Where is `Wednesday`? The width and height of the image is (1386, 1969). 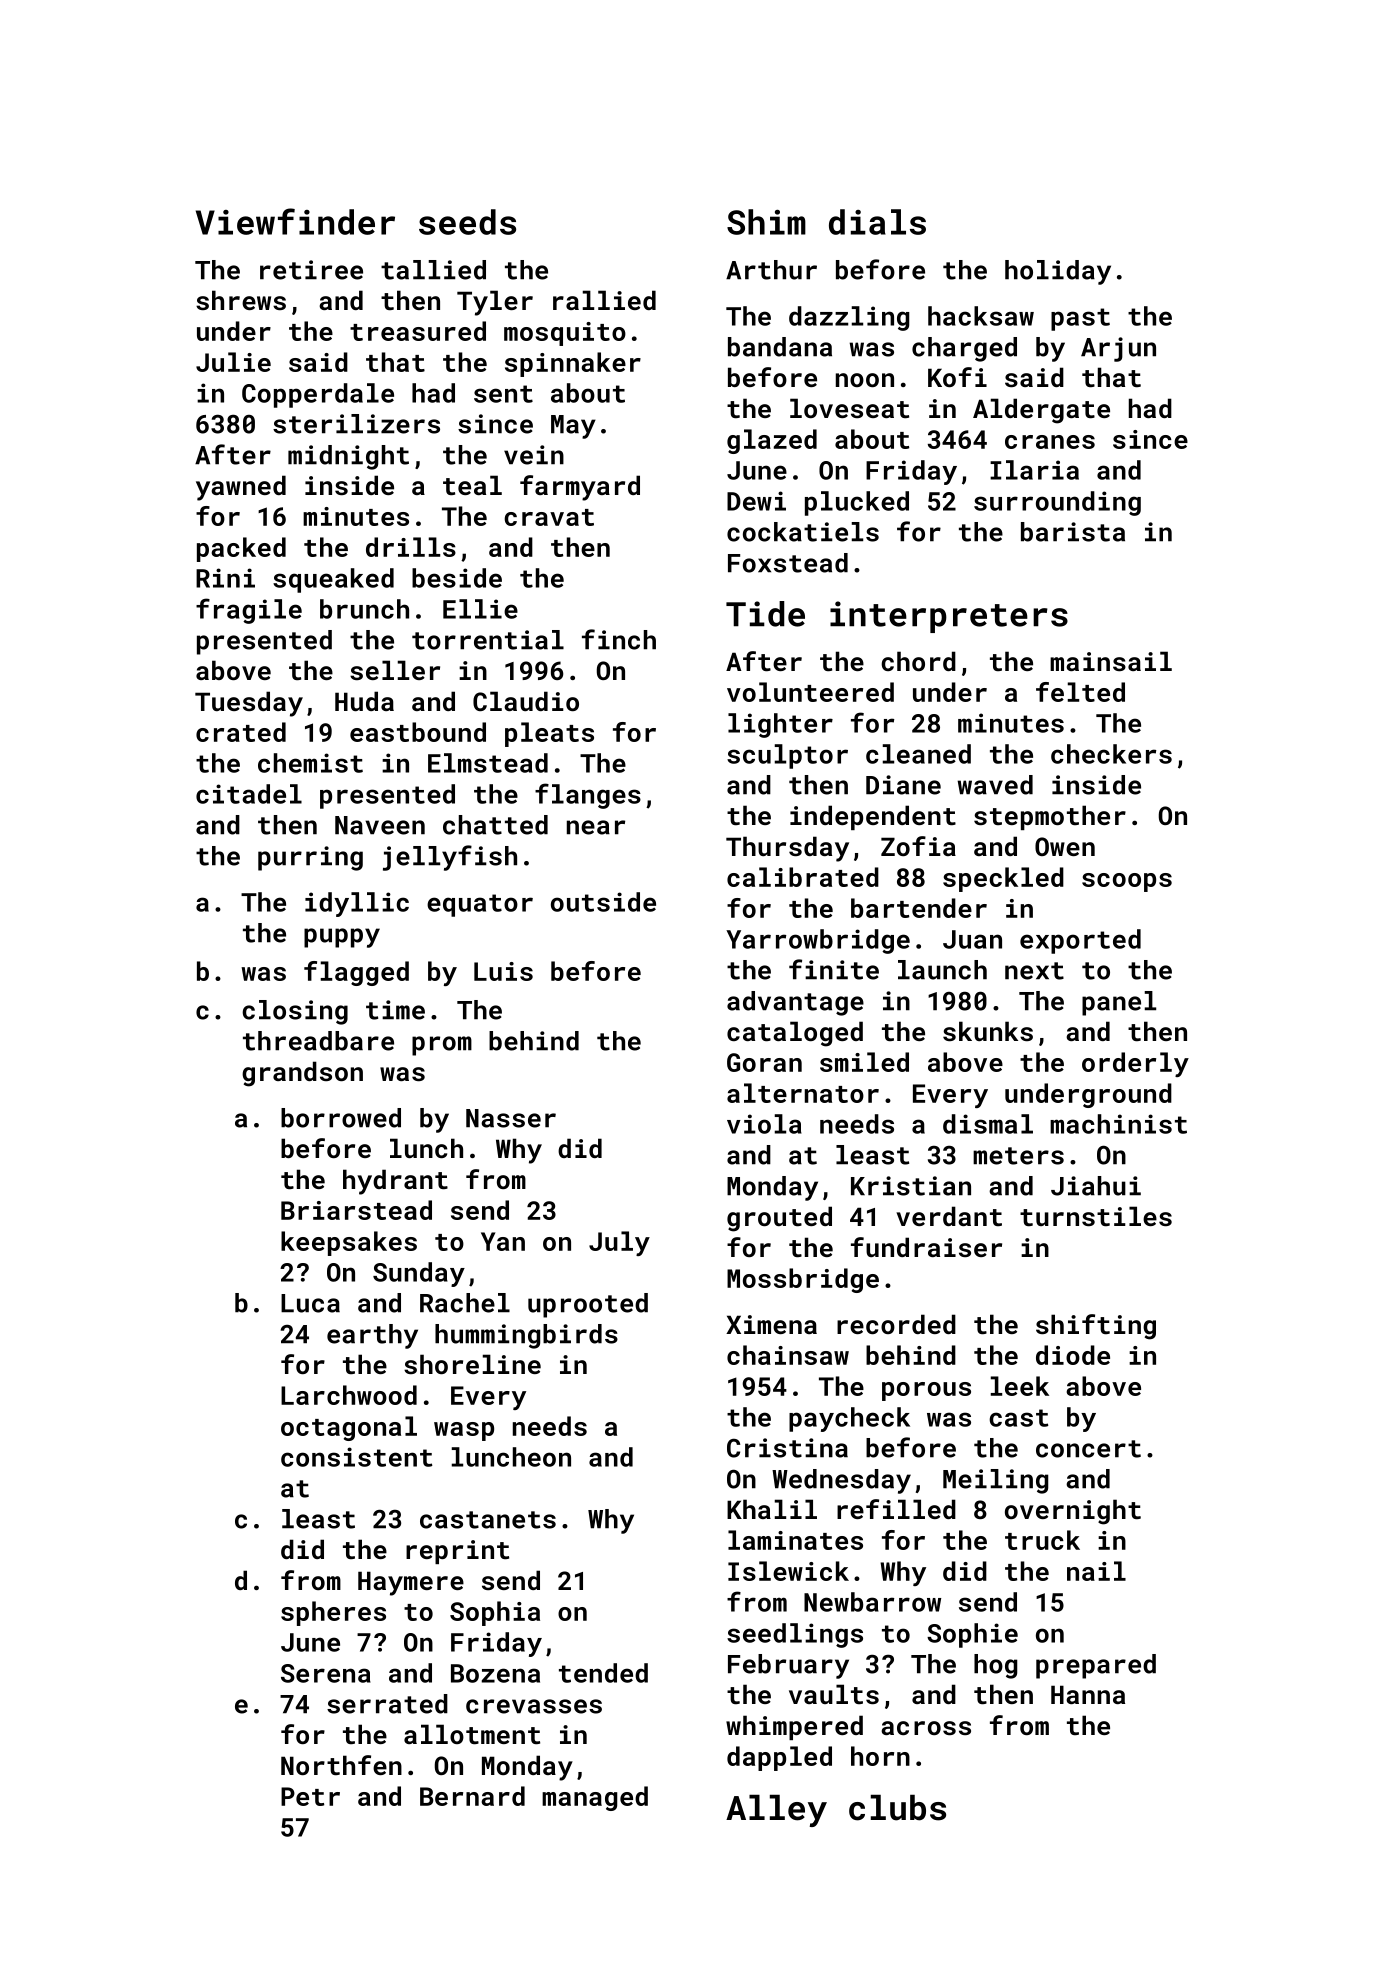 Wednesday is located at coordinates (841, 1481).
